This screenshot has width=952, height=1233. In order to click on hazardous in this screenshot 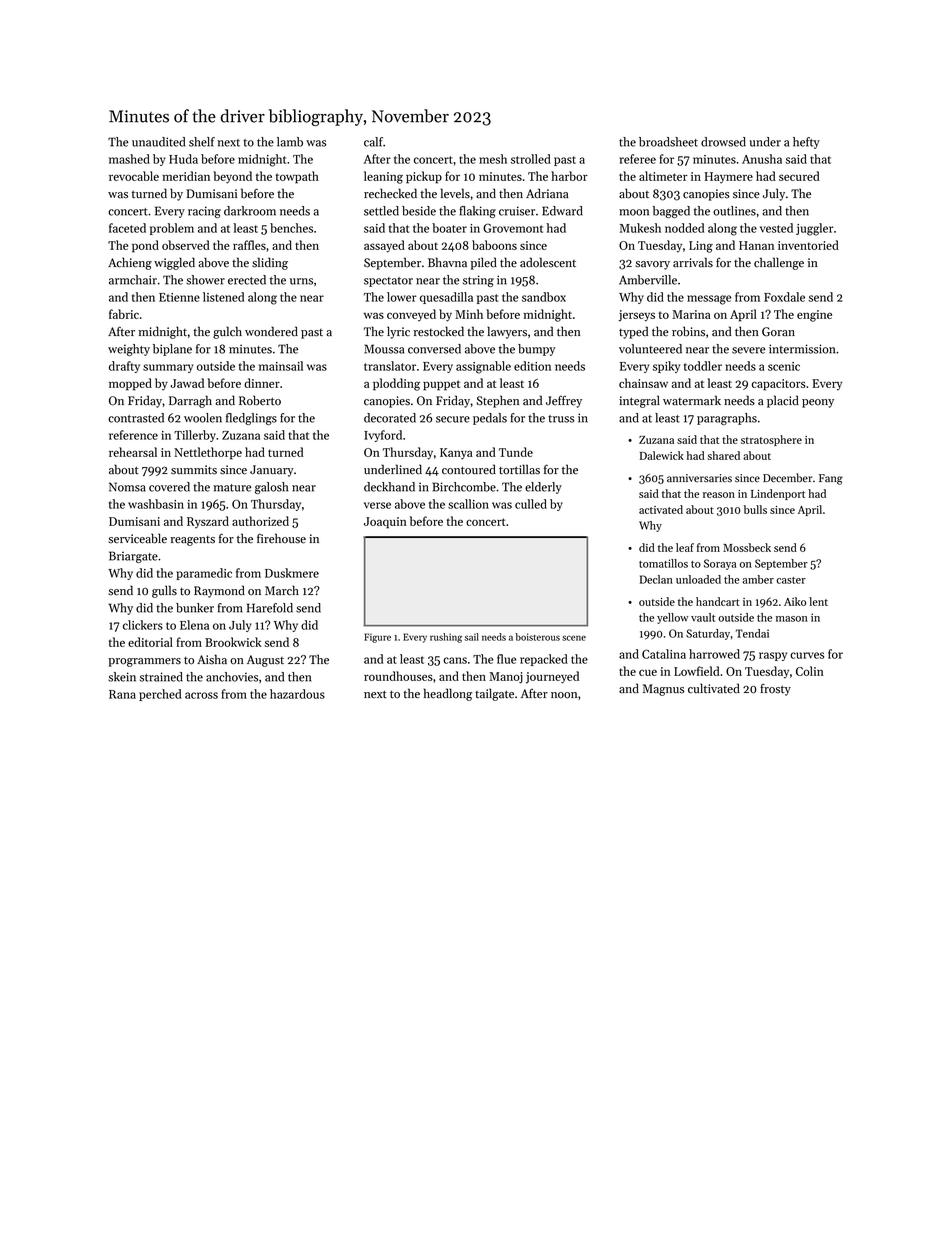, I will do `click(297, 694)`.
